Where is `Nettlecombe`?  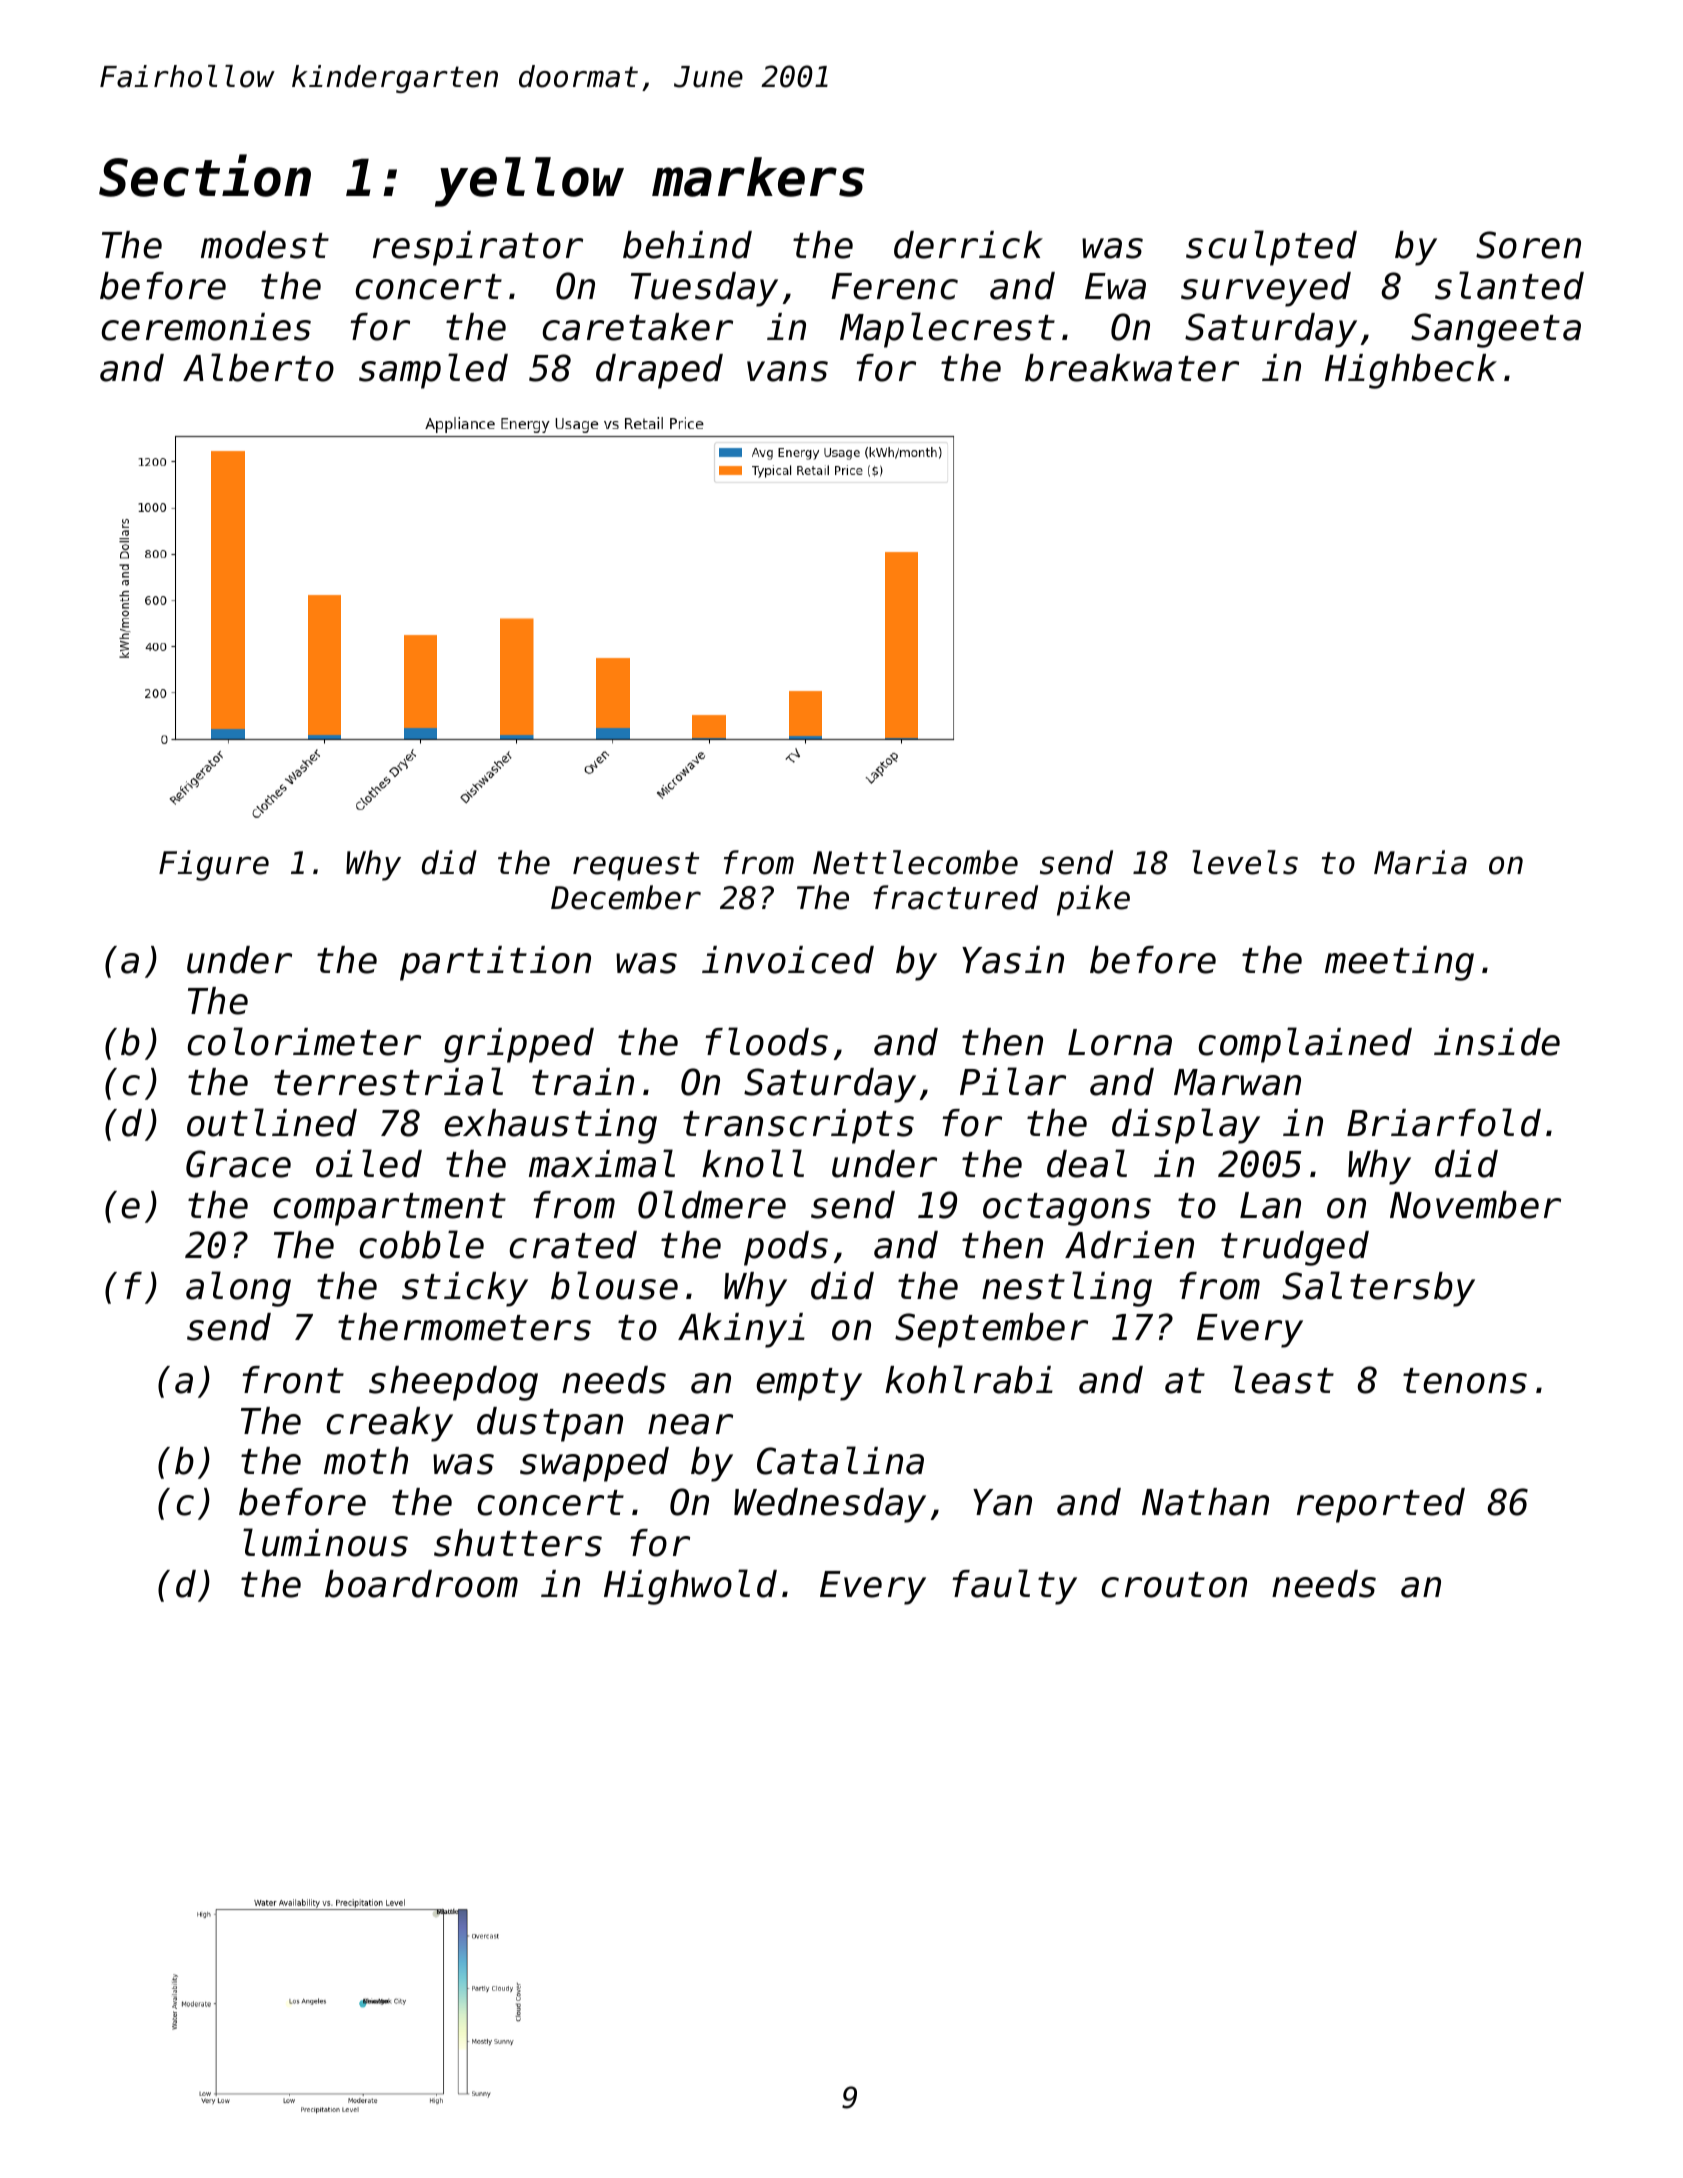
Nettlecombe is located at coordinates (915, 862).
